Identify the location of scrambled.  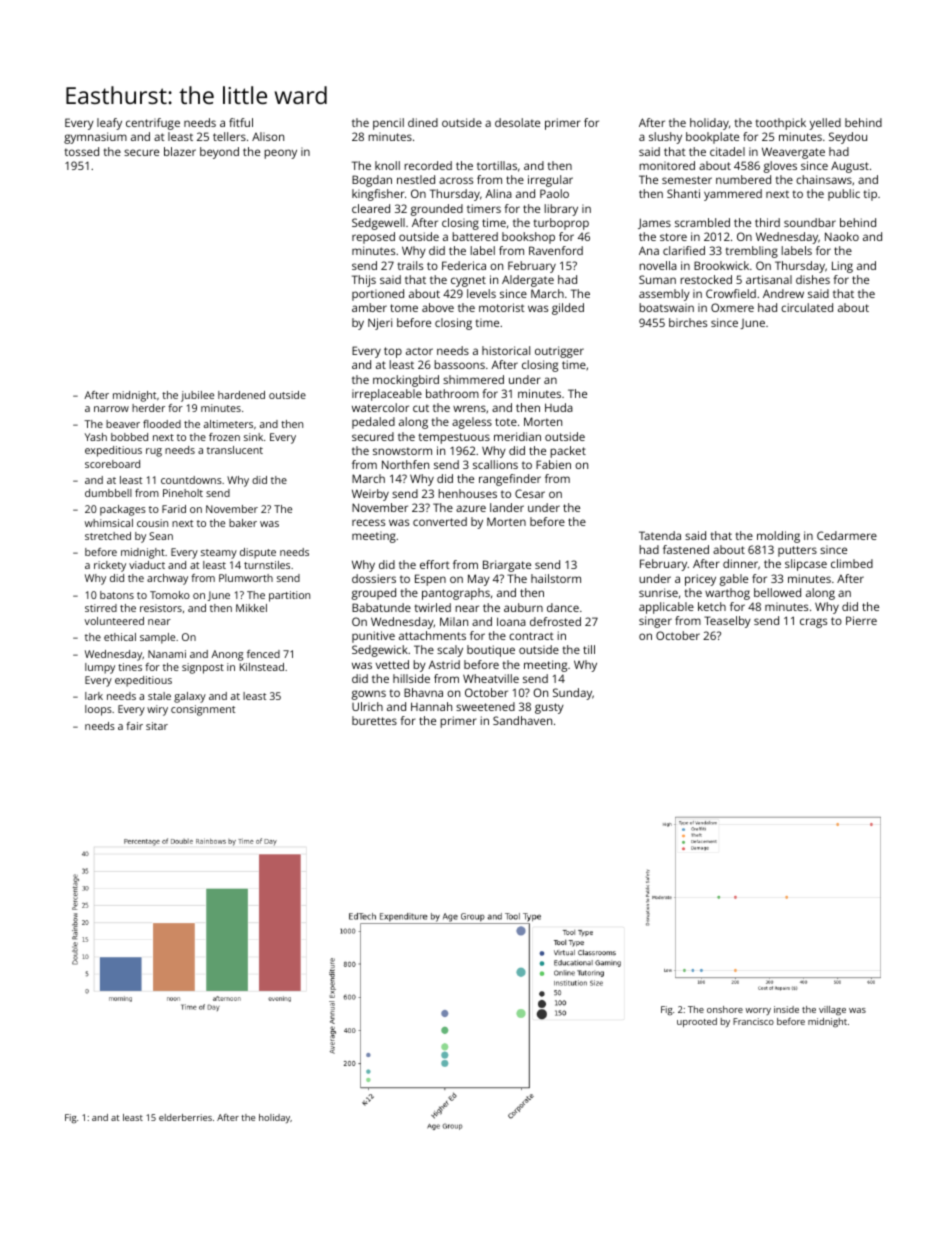
(702, 222).
